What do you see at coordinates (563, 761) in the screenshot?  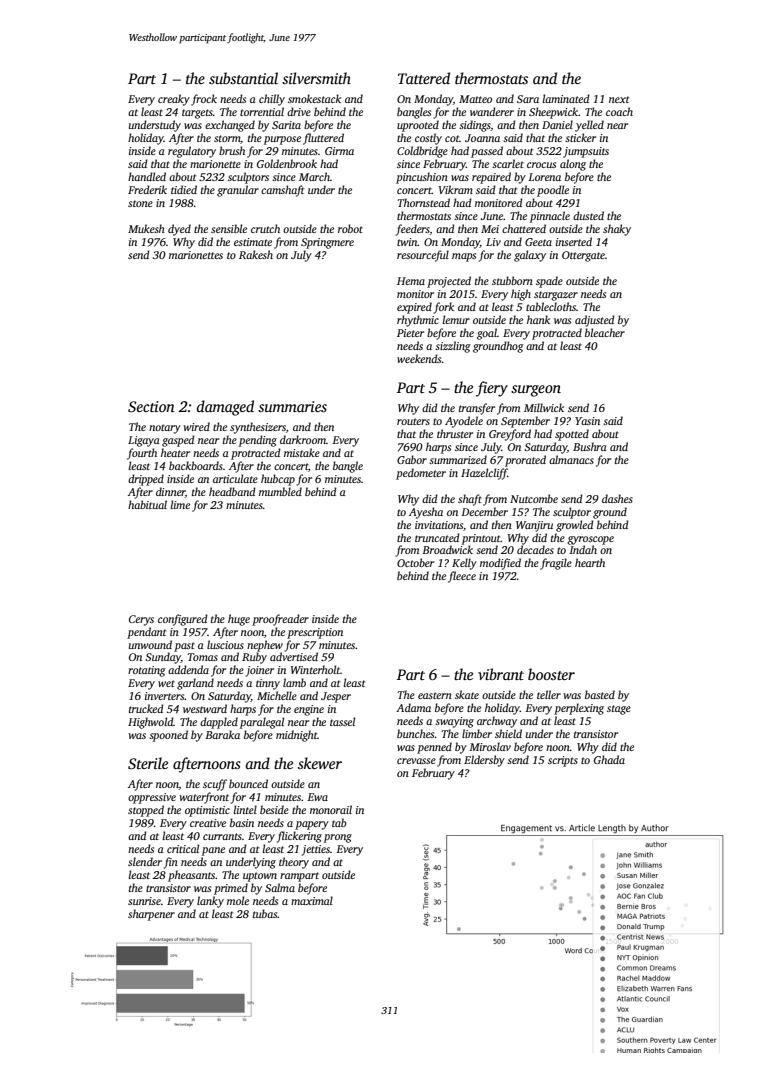 I see `scripts` at bounding box center [563, 761].
